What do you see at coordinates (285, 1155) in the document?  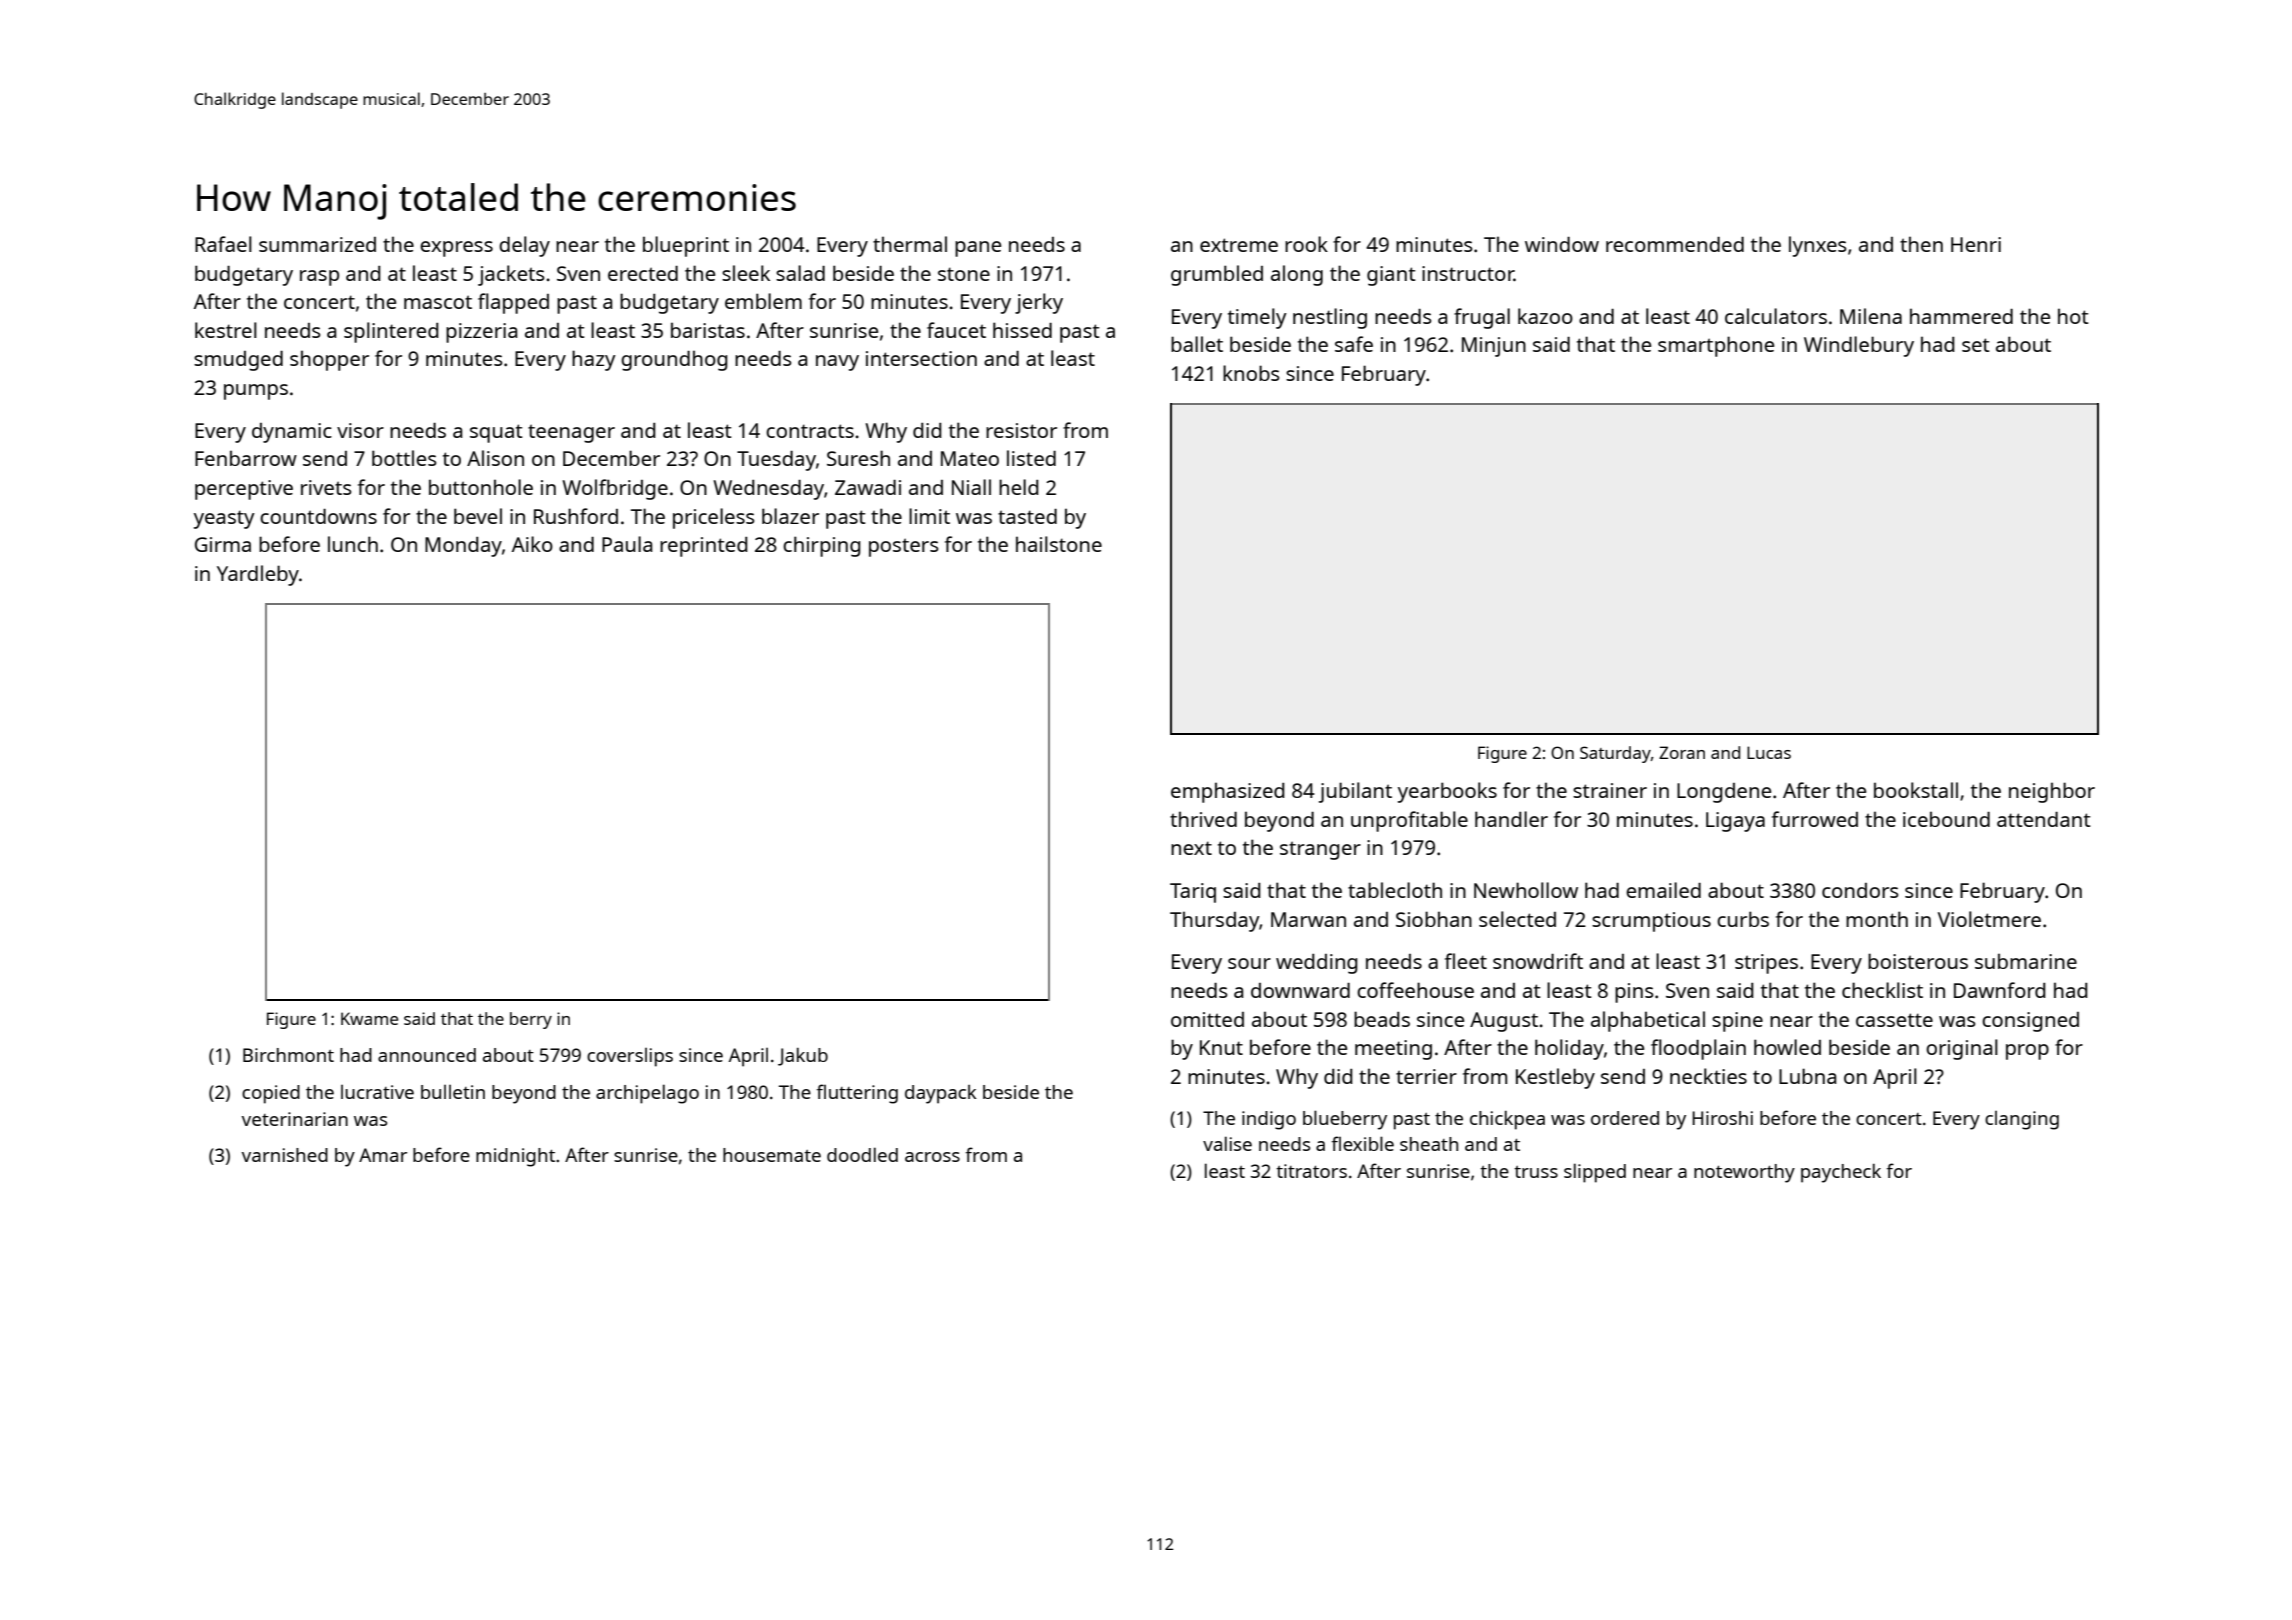 I see `varnished` at bounding box center [285, 1155].
